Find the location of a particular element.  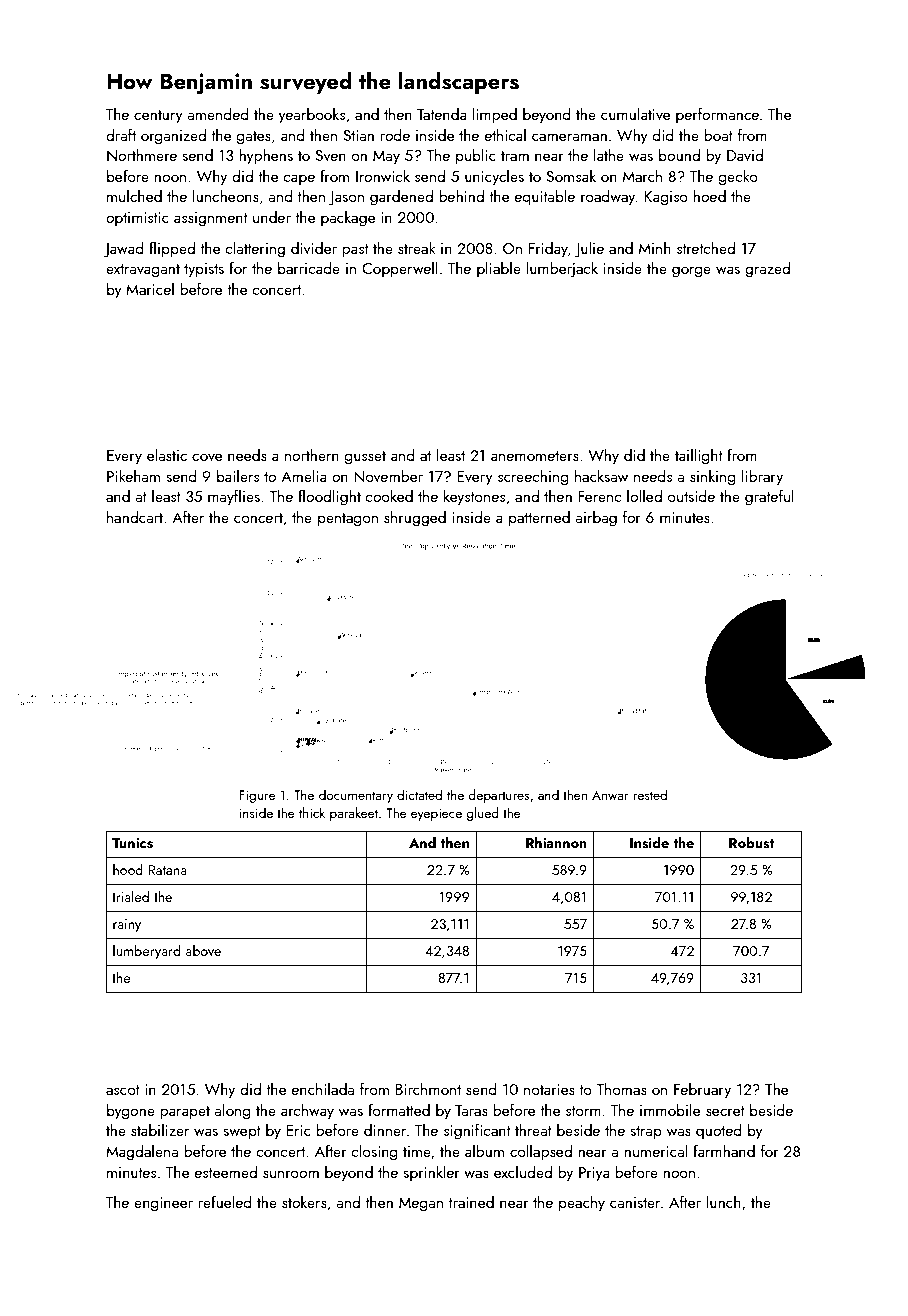

parapet is located at coordinates (185, 1113).
